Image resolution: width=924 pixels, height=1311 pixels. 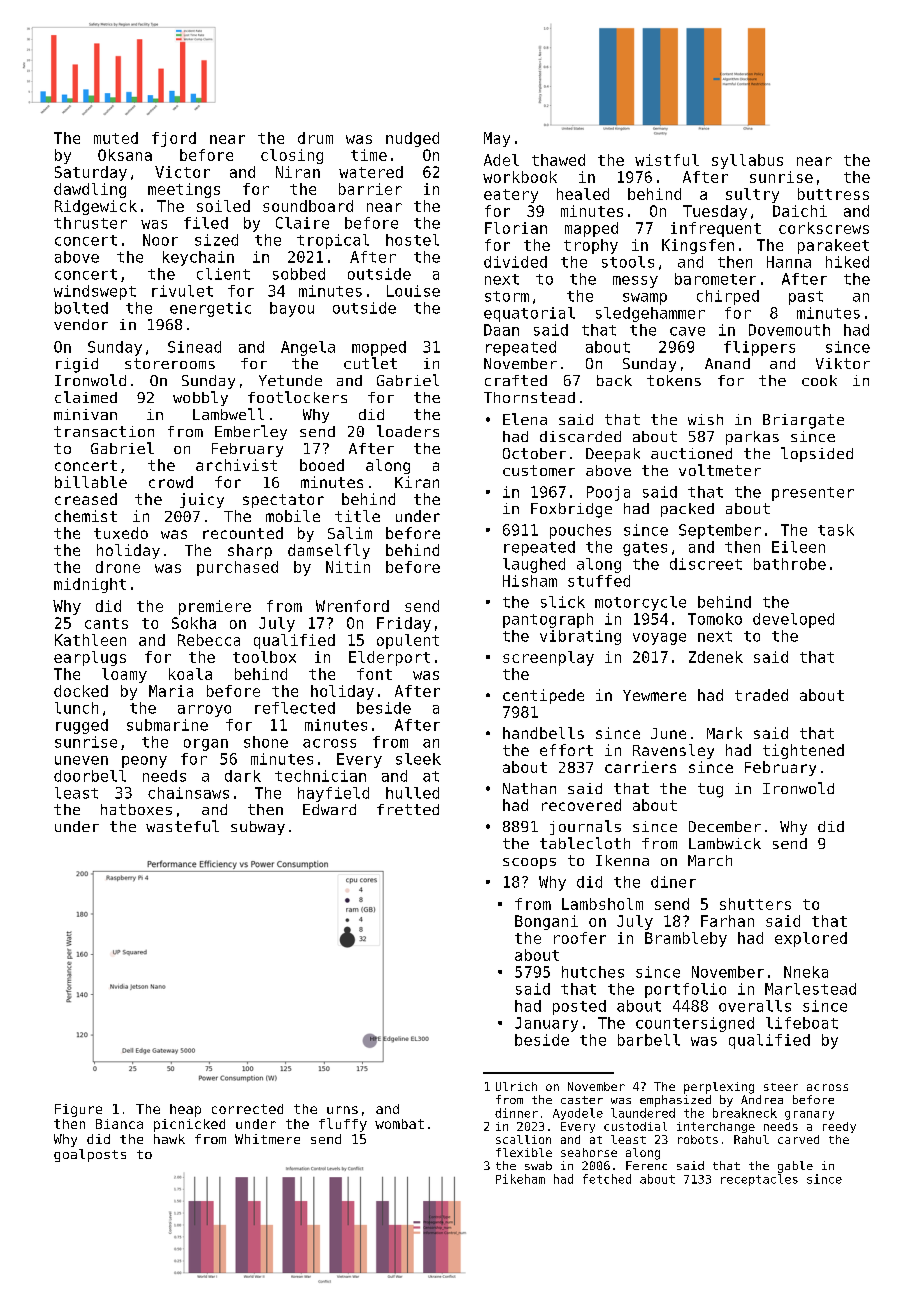 I want to click on bolted, so click(x=81, y=308).
